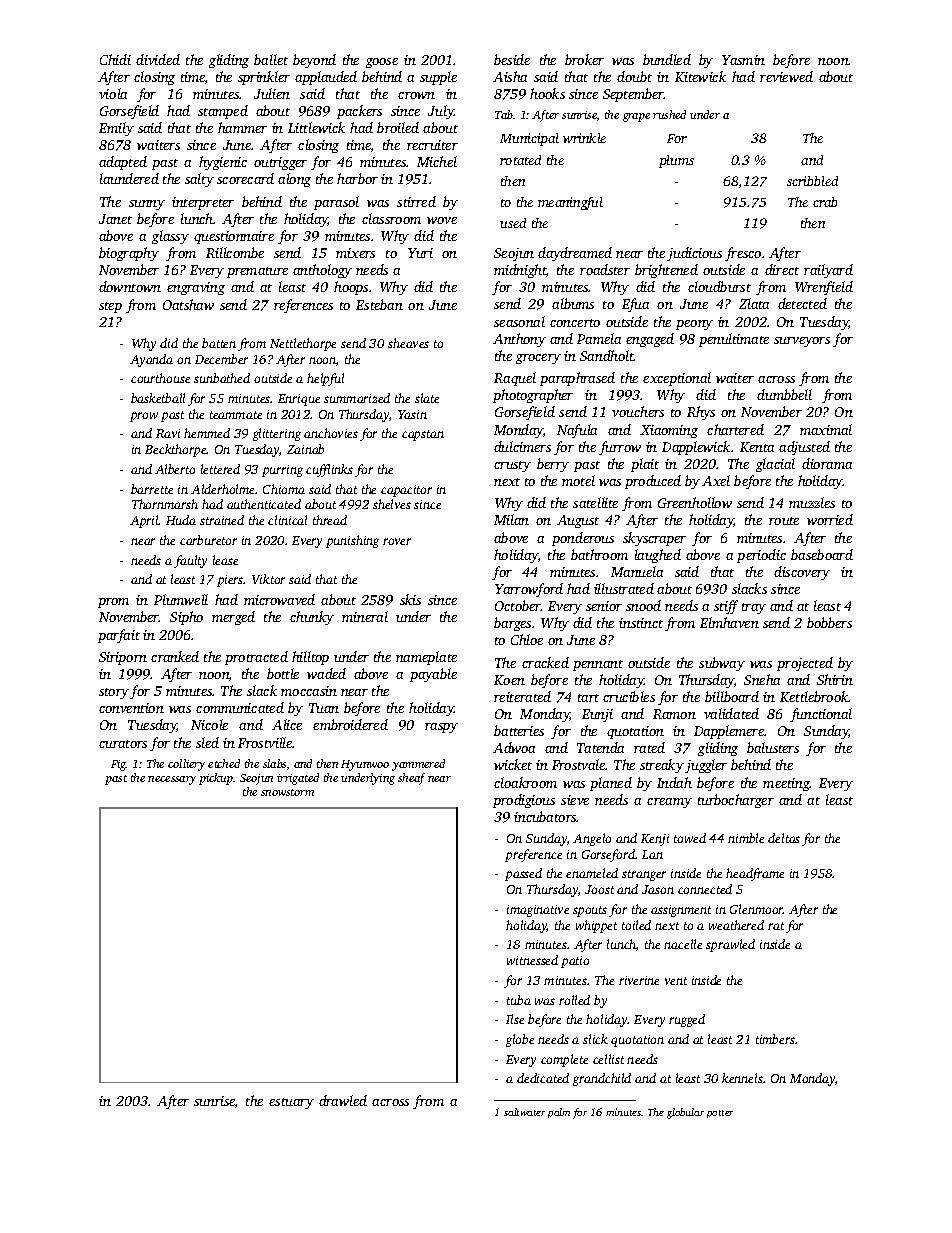 This page has width=952, height=1233. Describe the element at coordinates (757, 447) in the page. I see `Kenta` at that location.
